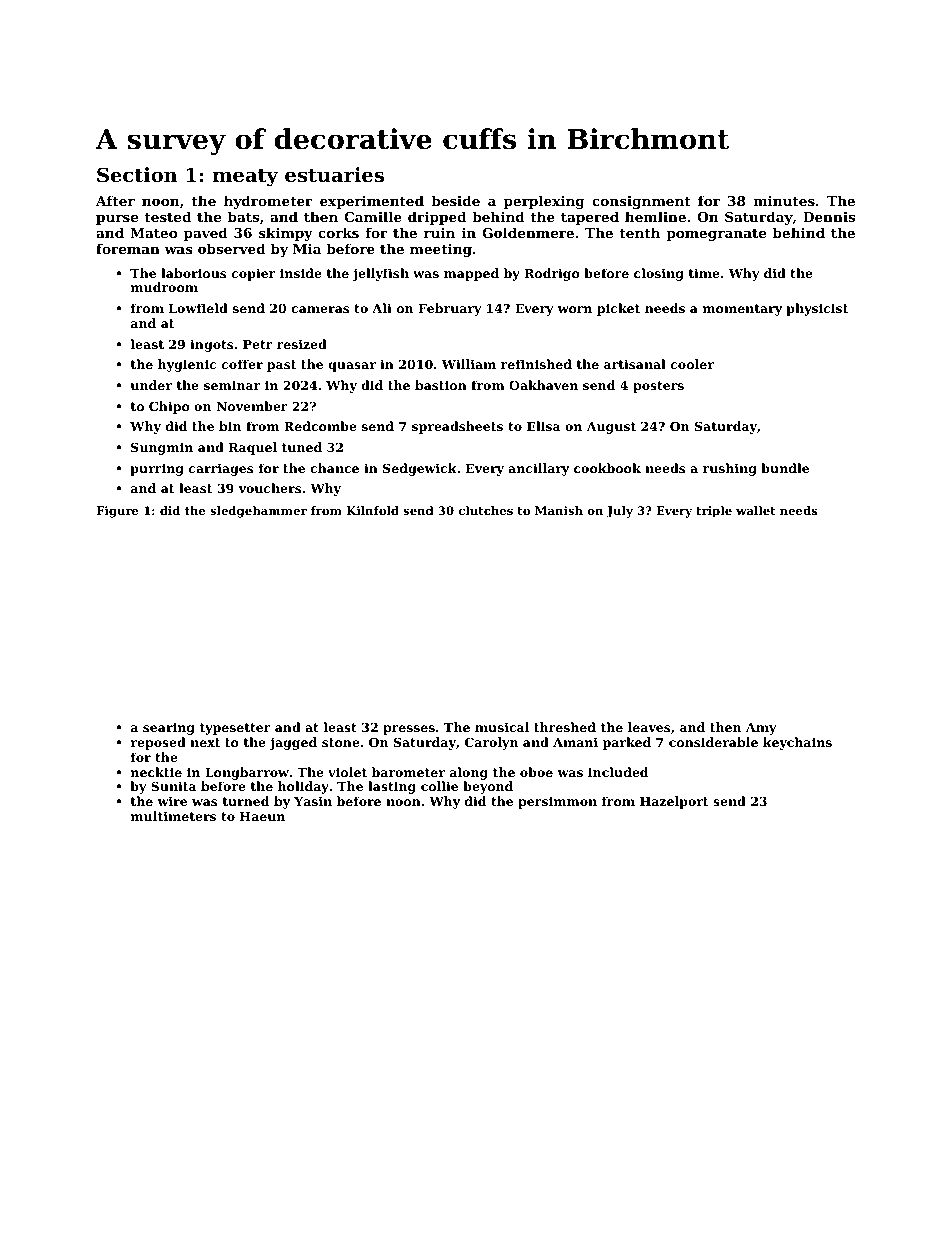  What do you see at coordinates (817, 309) in the screenshot?
I see `physicist` at bounding box center [817, 309].
